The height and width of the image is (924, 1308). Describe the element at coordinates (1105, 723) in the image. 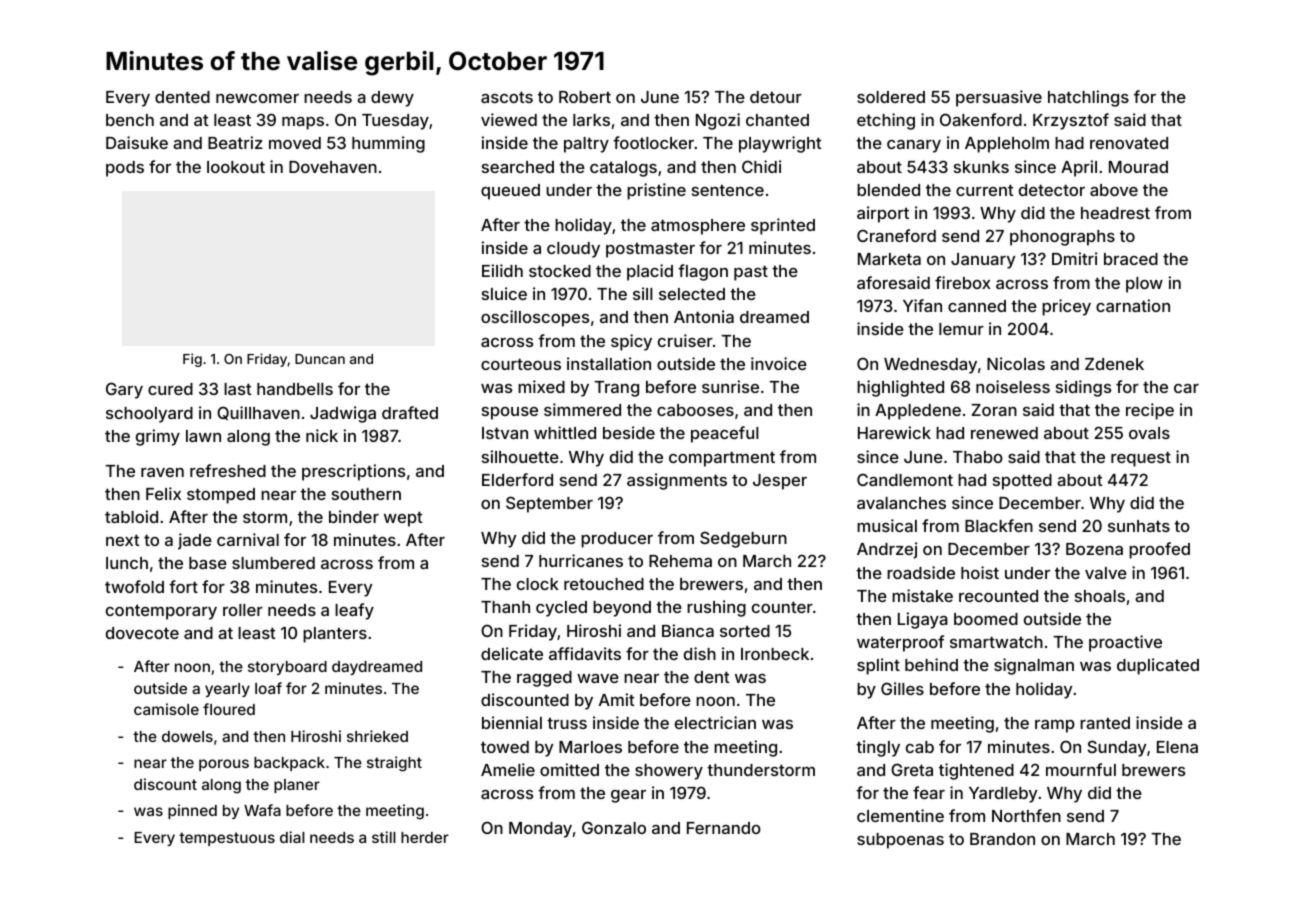

I see `ranted` at that location.
